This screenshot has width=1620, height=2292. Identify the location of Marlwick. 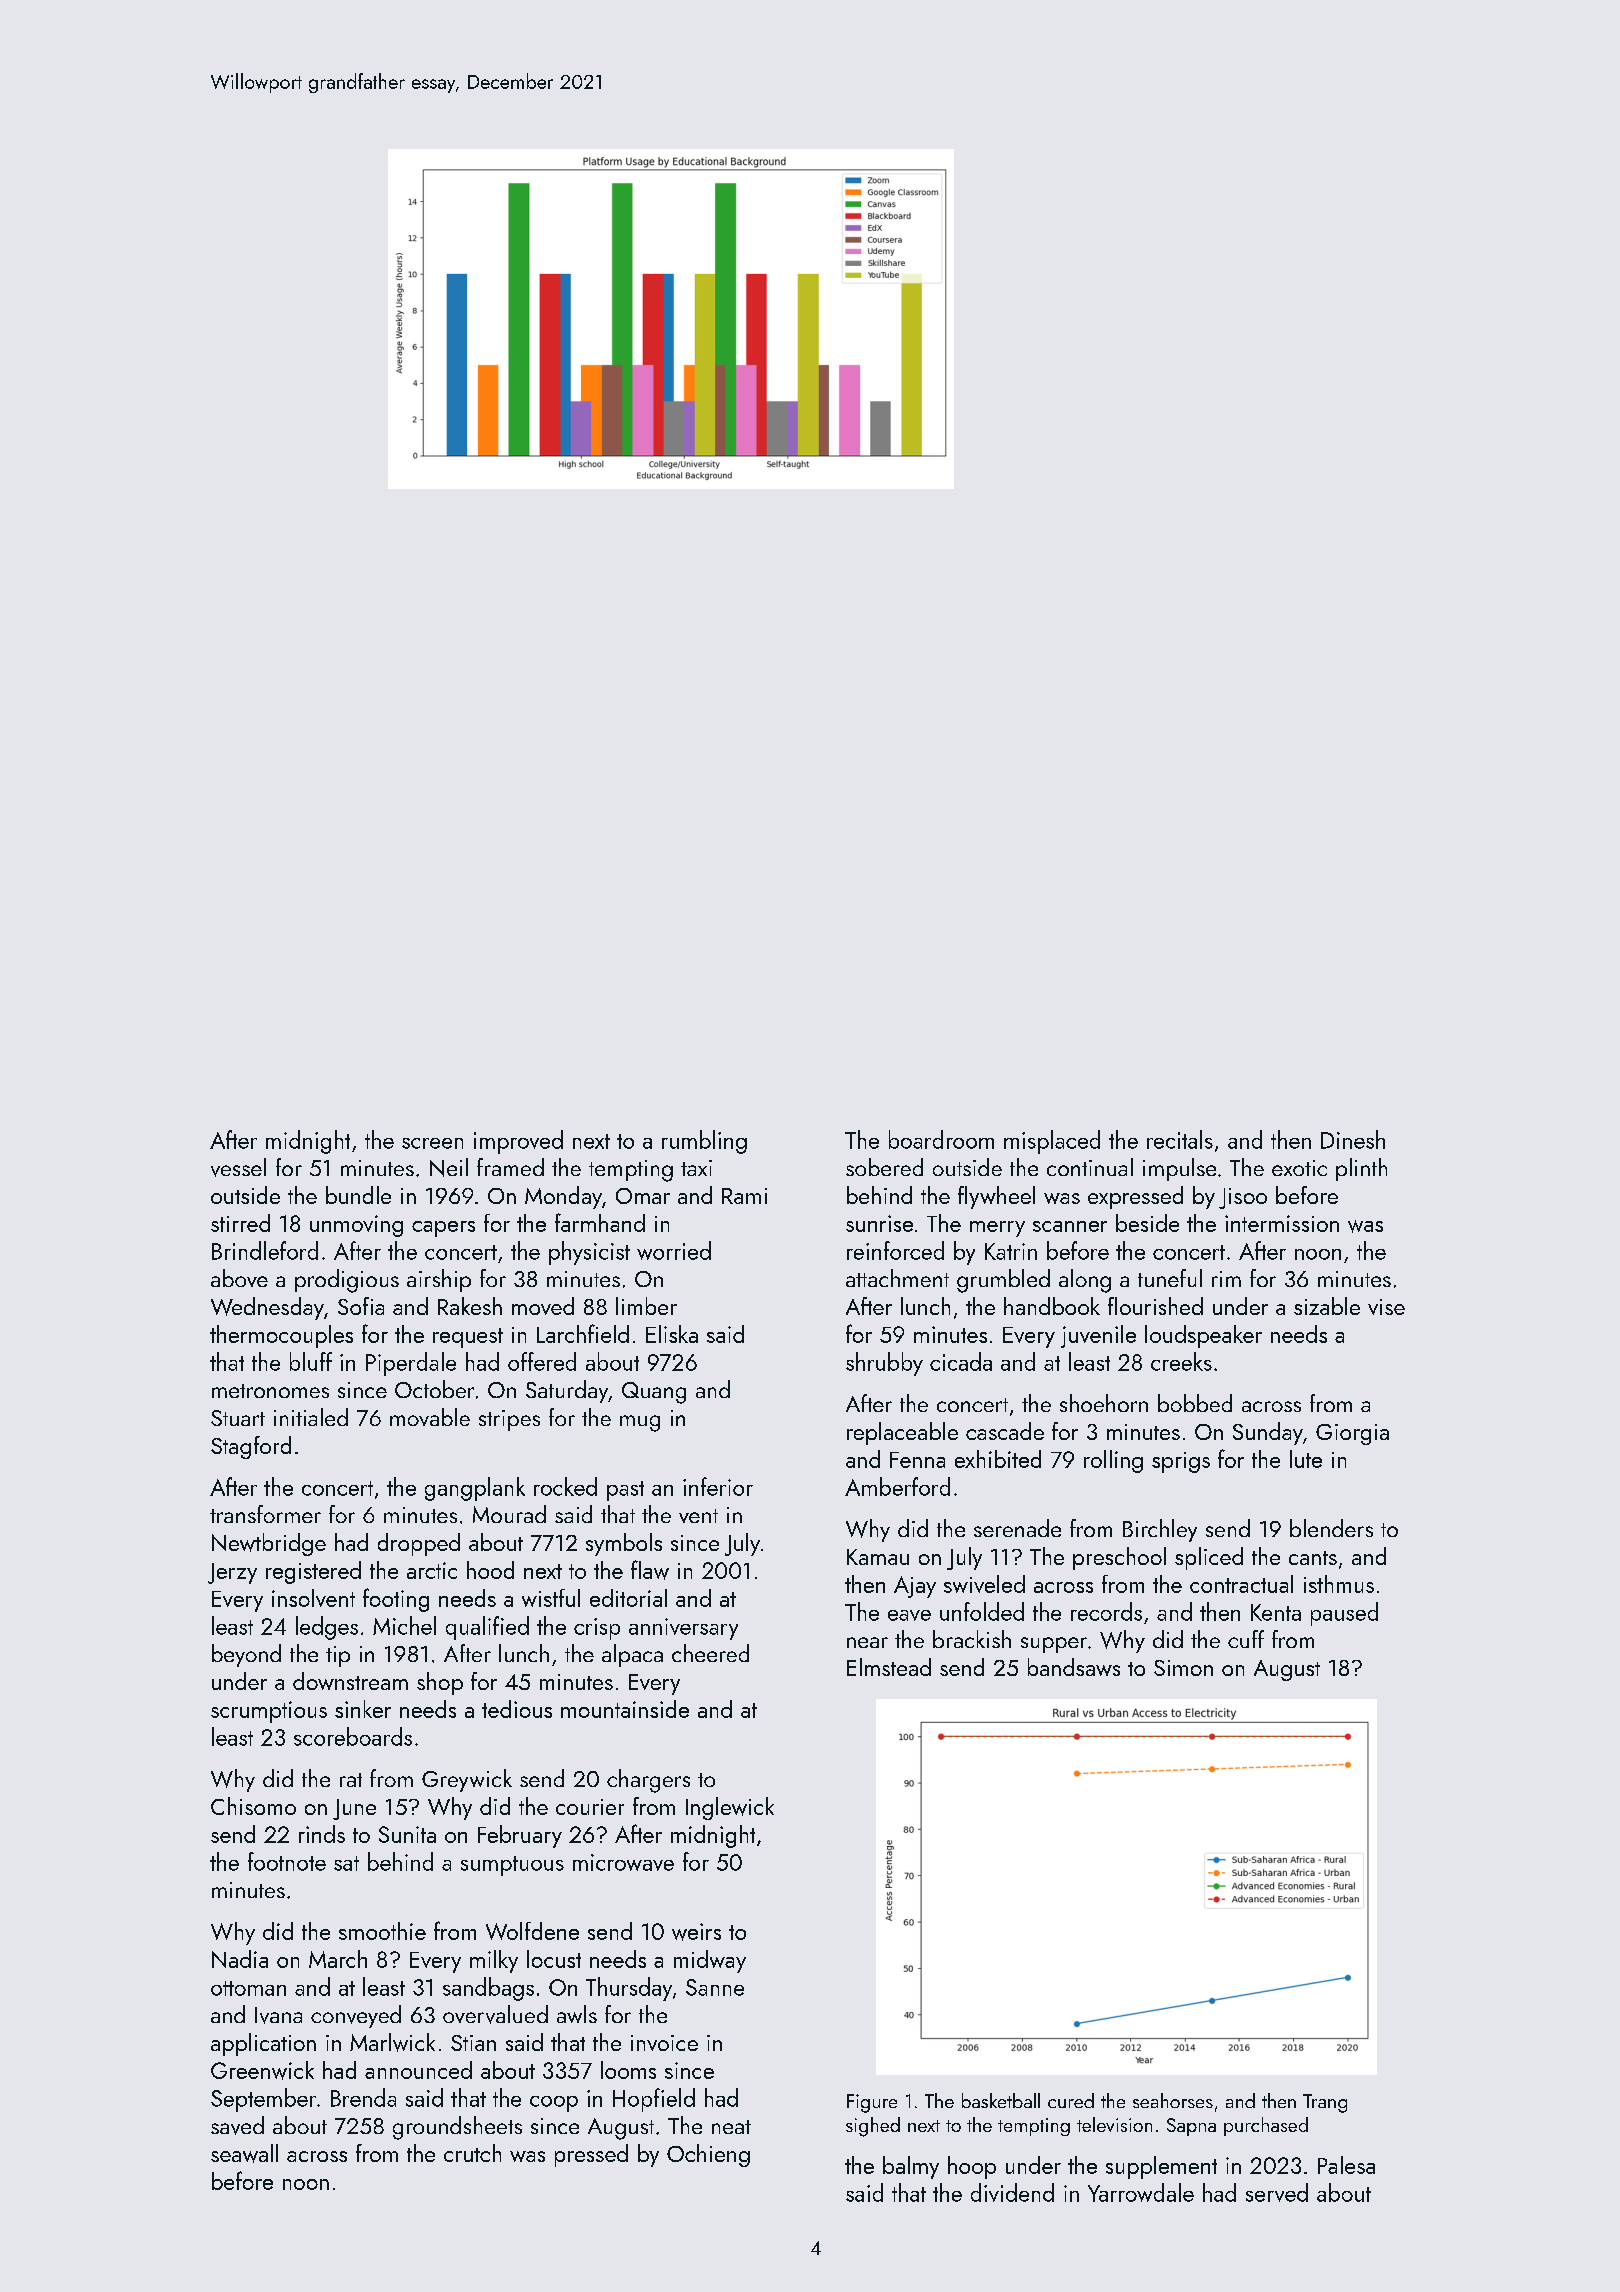
(392, 2042).
